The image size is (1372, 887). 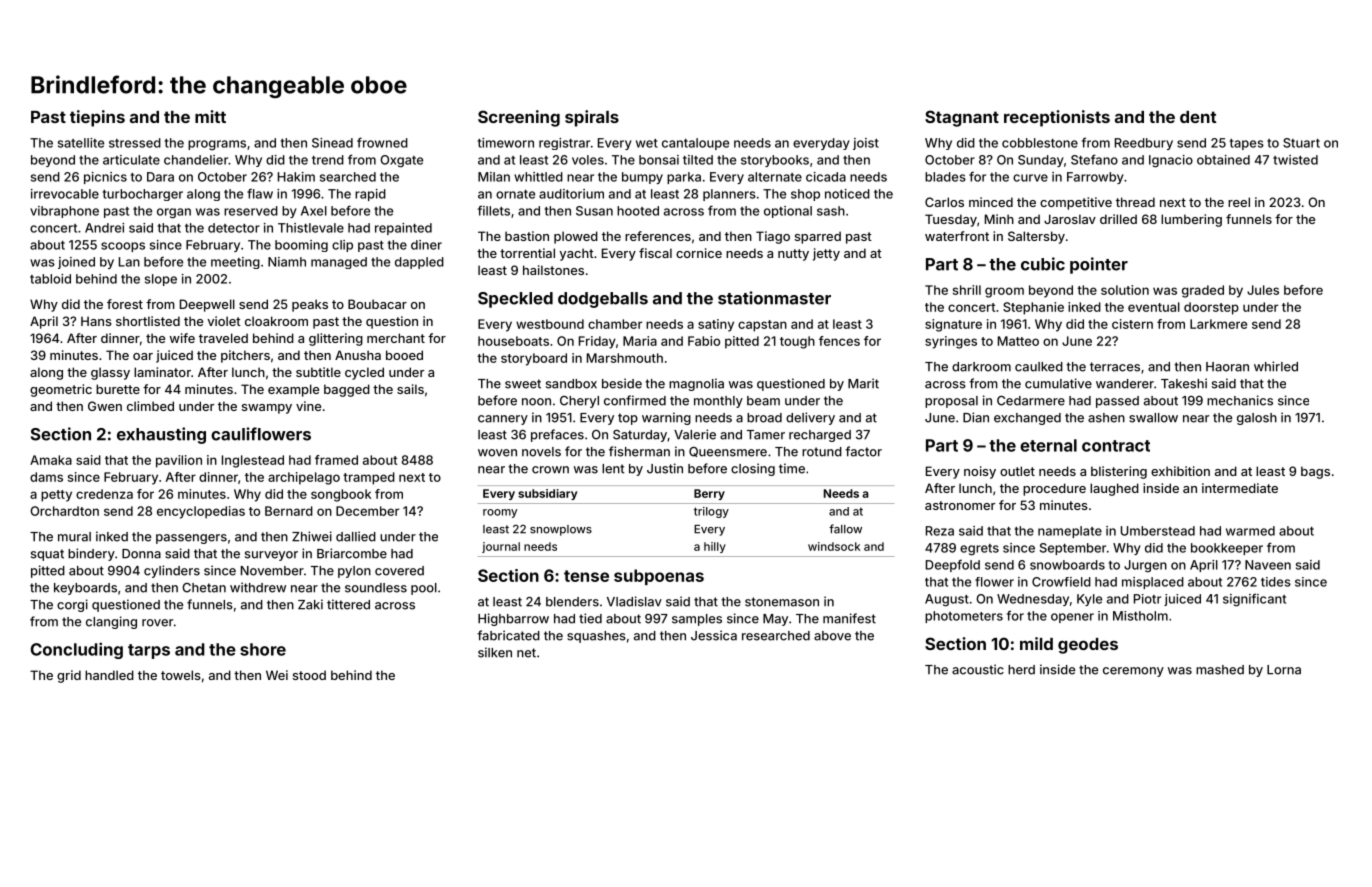 I want to click on dent, so click(x=1198, y=117).
